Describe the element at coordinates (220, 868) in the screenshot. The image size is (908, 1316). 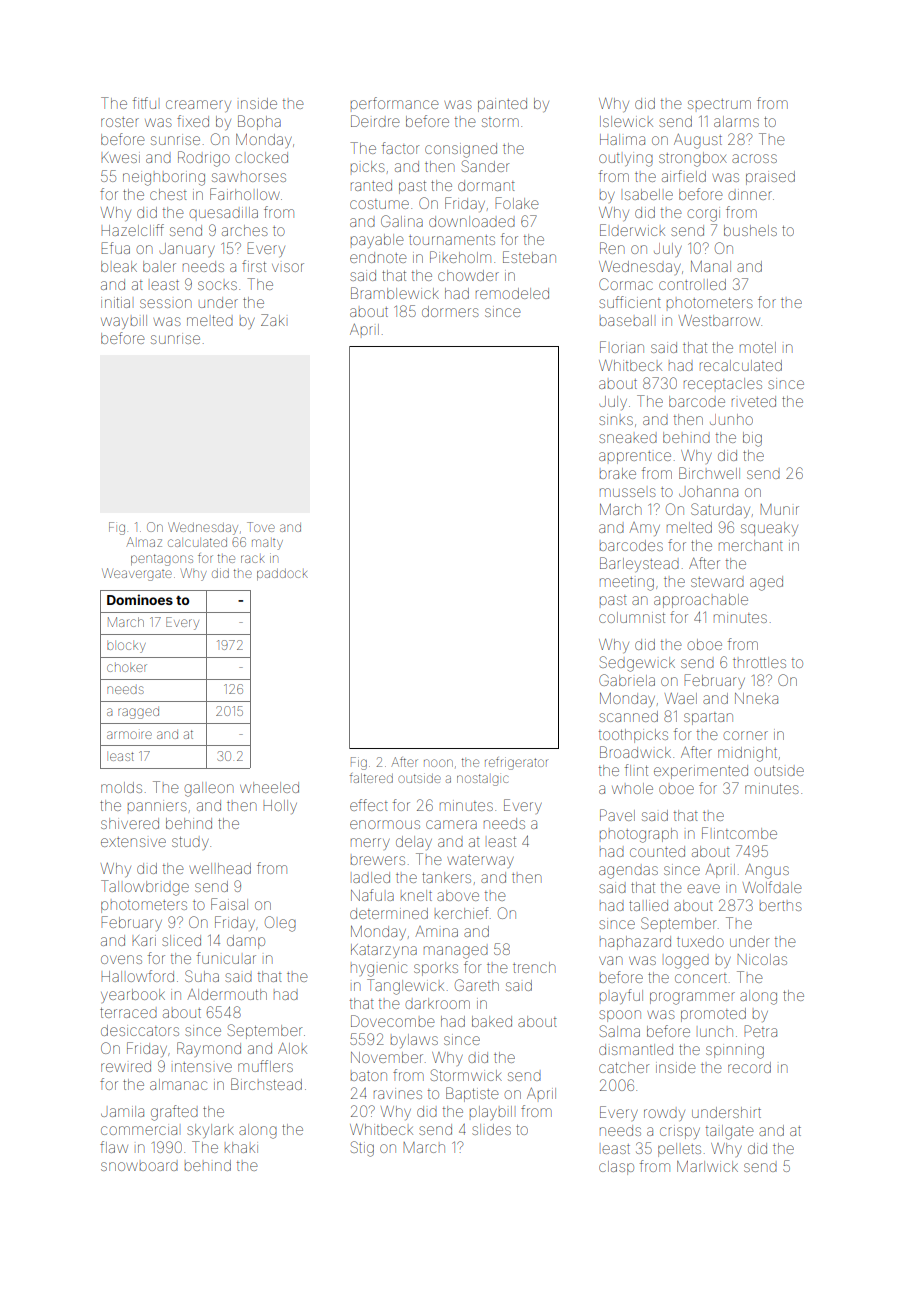
I see `wellhead` at that location.
